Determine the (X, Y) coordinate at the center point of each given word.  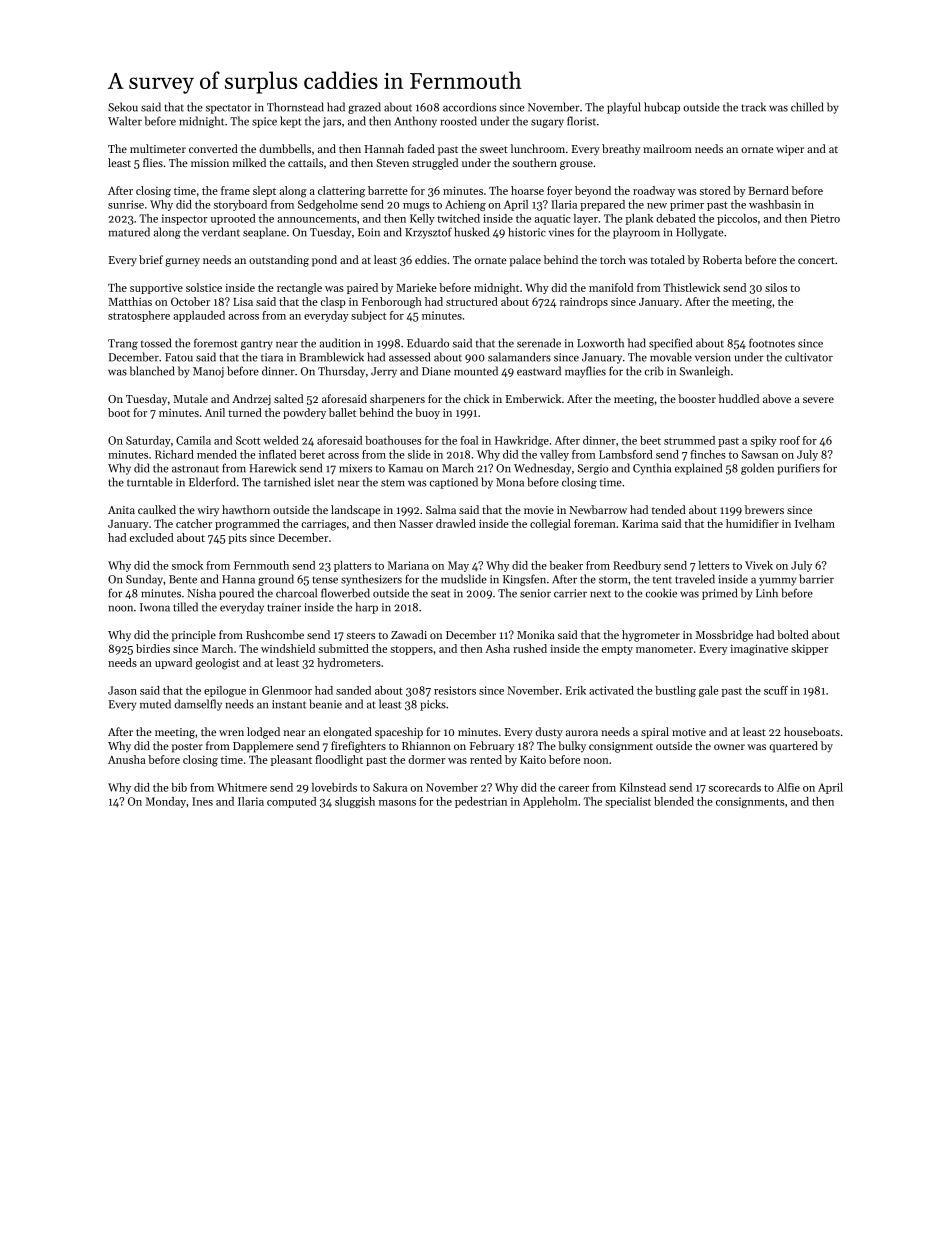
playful (624, 108)
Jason (122, 690)
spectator (229, 109)
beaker (566, 565)
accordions (469, 107)
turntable (150, 482)
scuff (776, 690)
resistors (455, 690)
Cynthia (652, 469)
